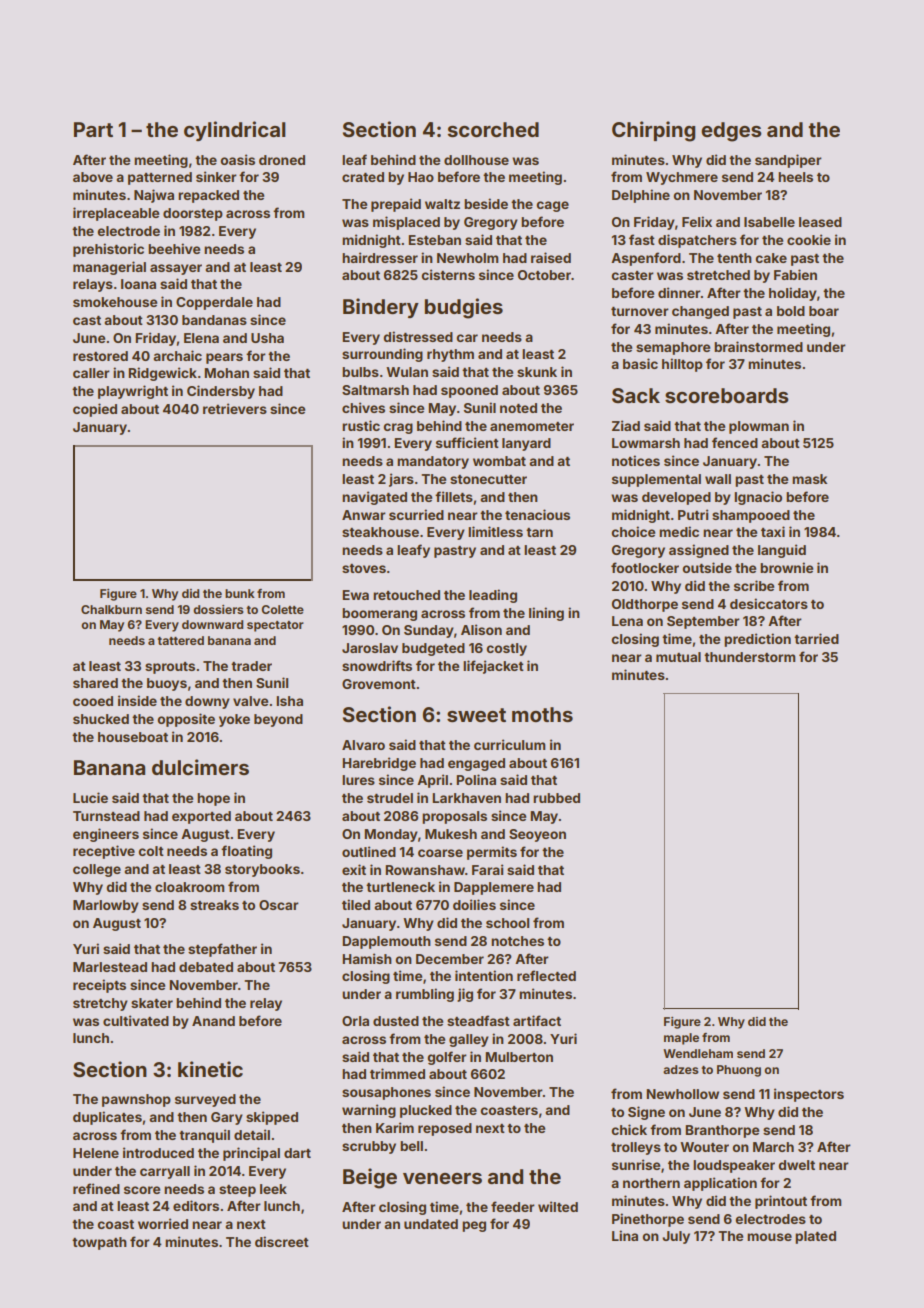  What do you see at coordinates (544, 275) in the page?
I see `October` at bounding box center [544, 275].
